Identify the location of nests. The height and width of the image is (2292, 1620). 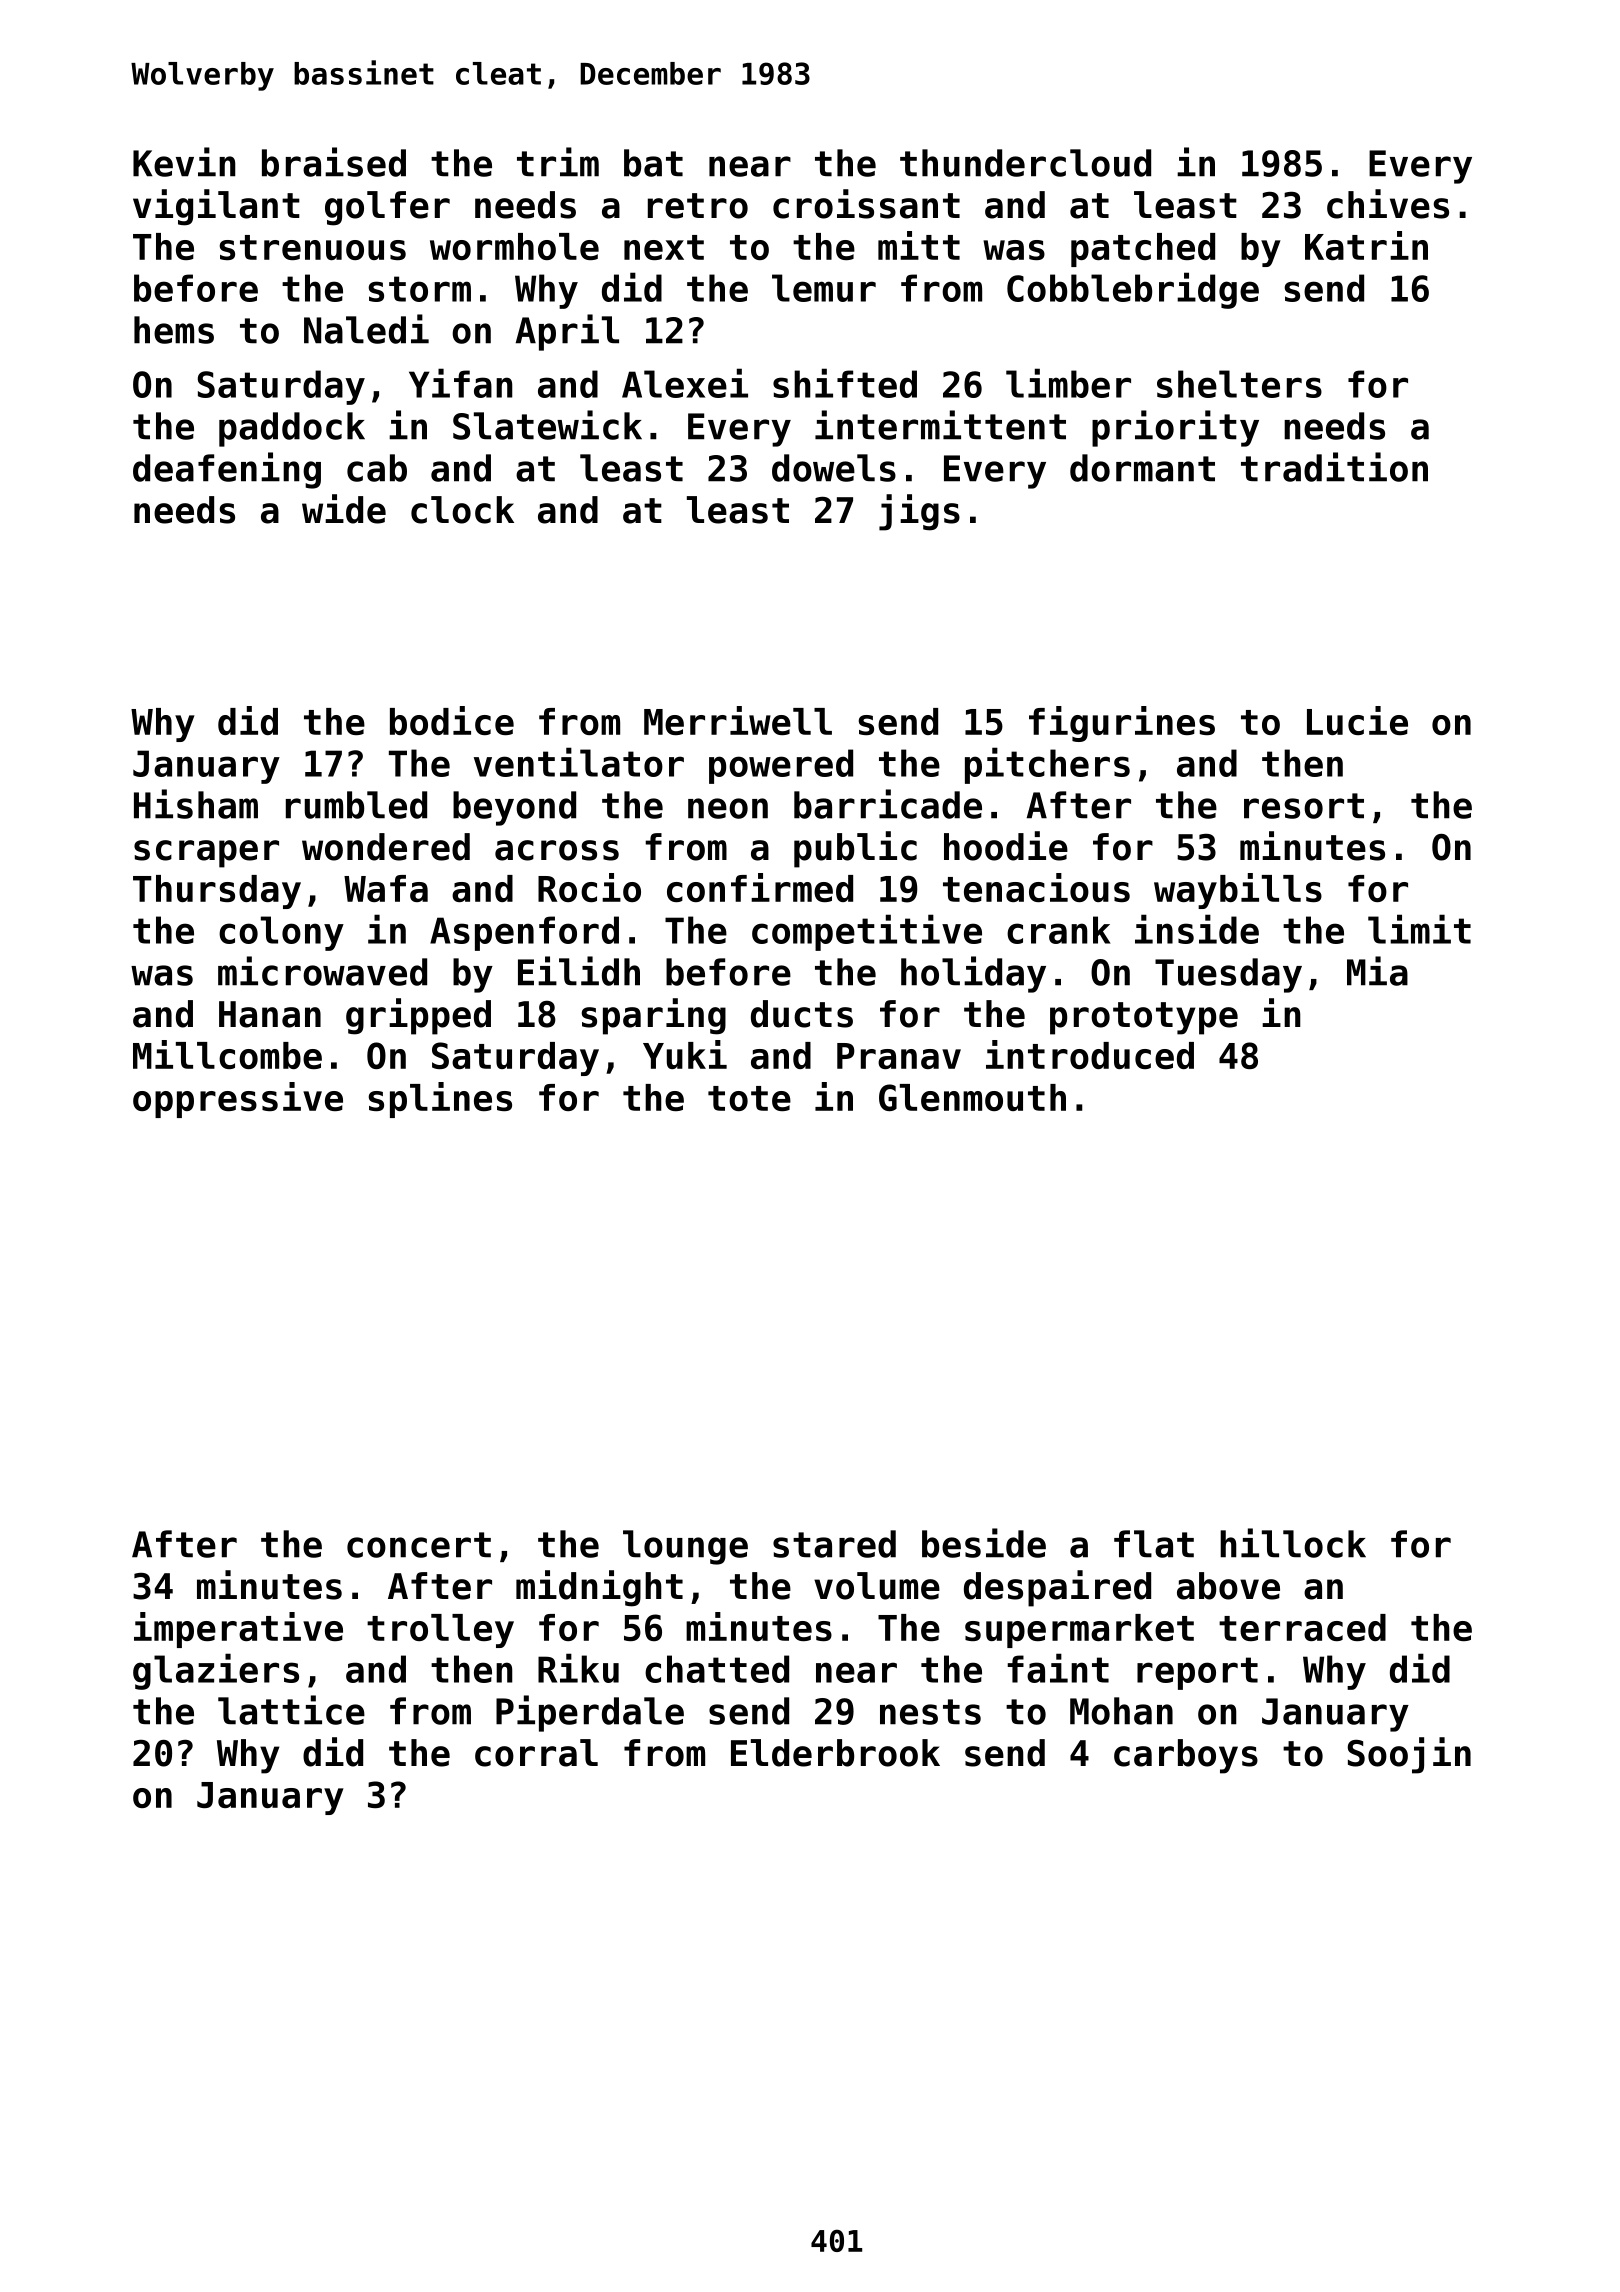
(930, 1712).
